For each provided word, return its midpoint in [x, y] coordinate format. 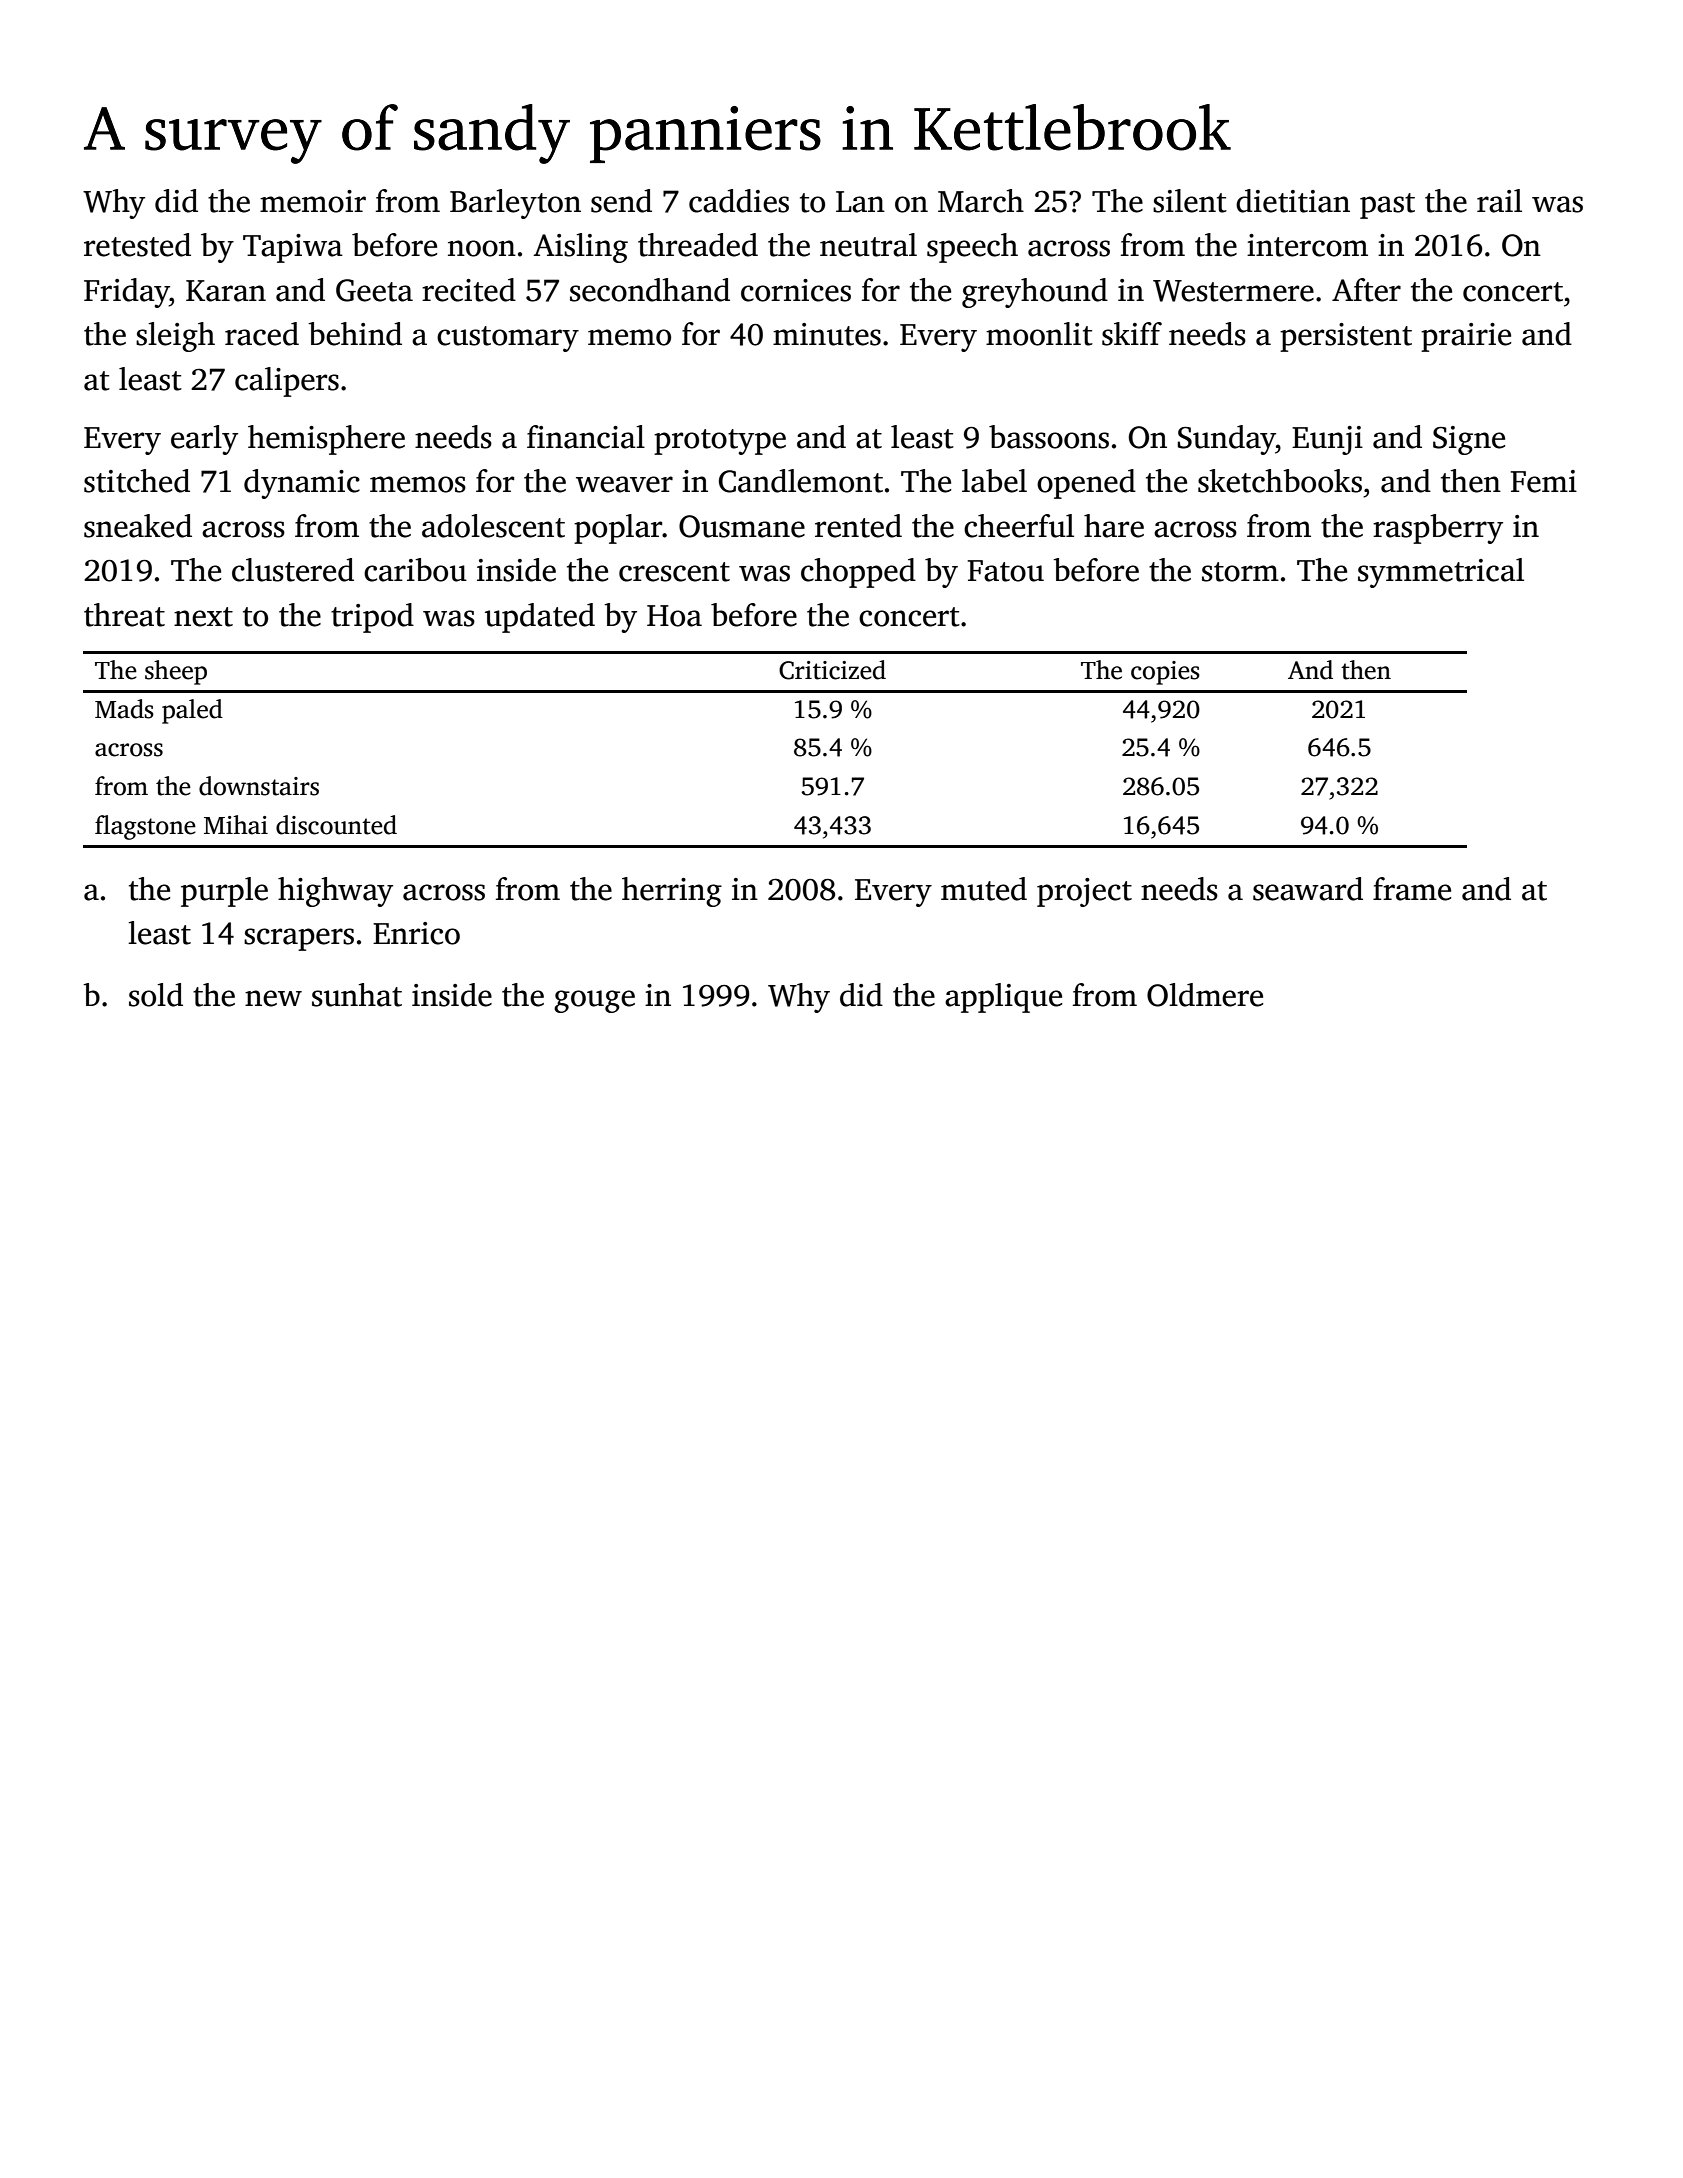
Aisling [580, 248]
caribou [415, 570]
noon [482, 248]
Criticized [832, 670]
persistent [1346, 337]
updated [540, 618]
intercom [1307, 245]
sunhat [357, 995]
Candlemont [801, 481]
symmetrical [1441, 573]
